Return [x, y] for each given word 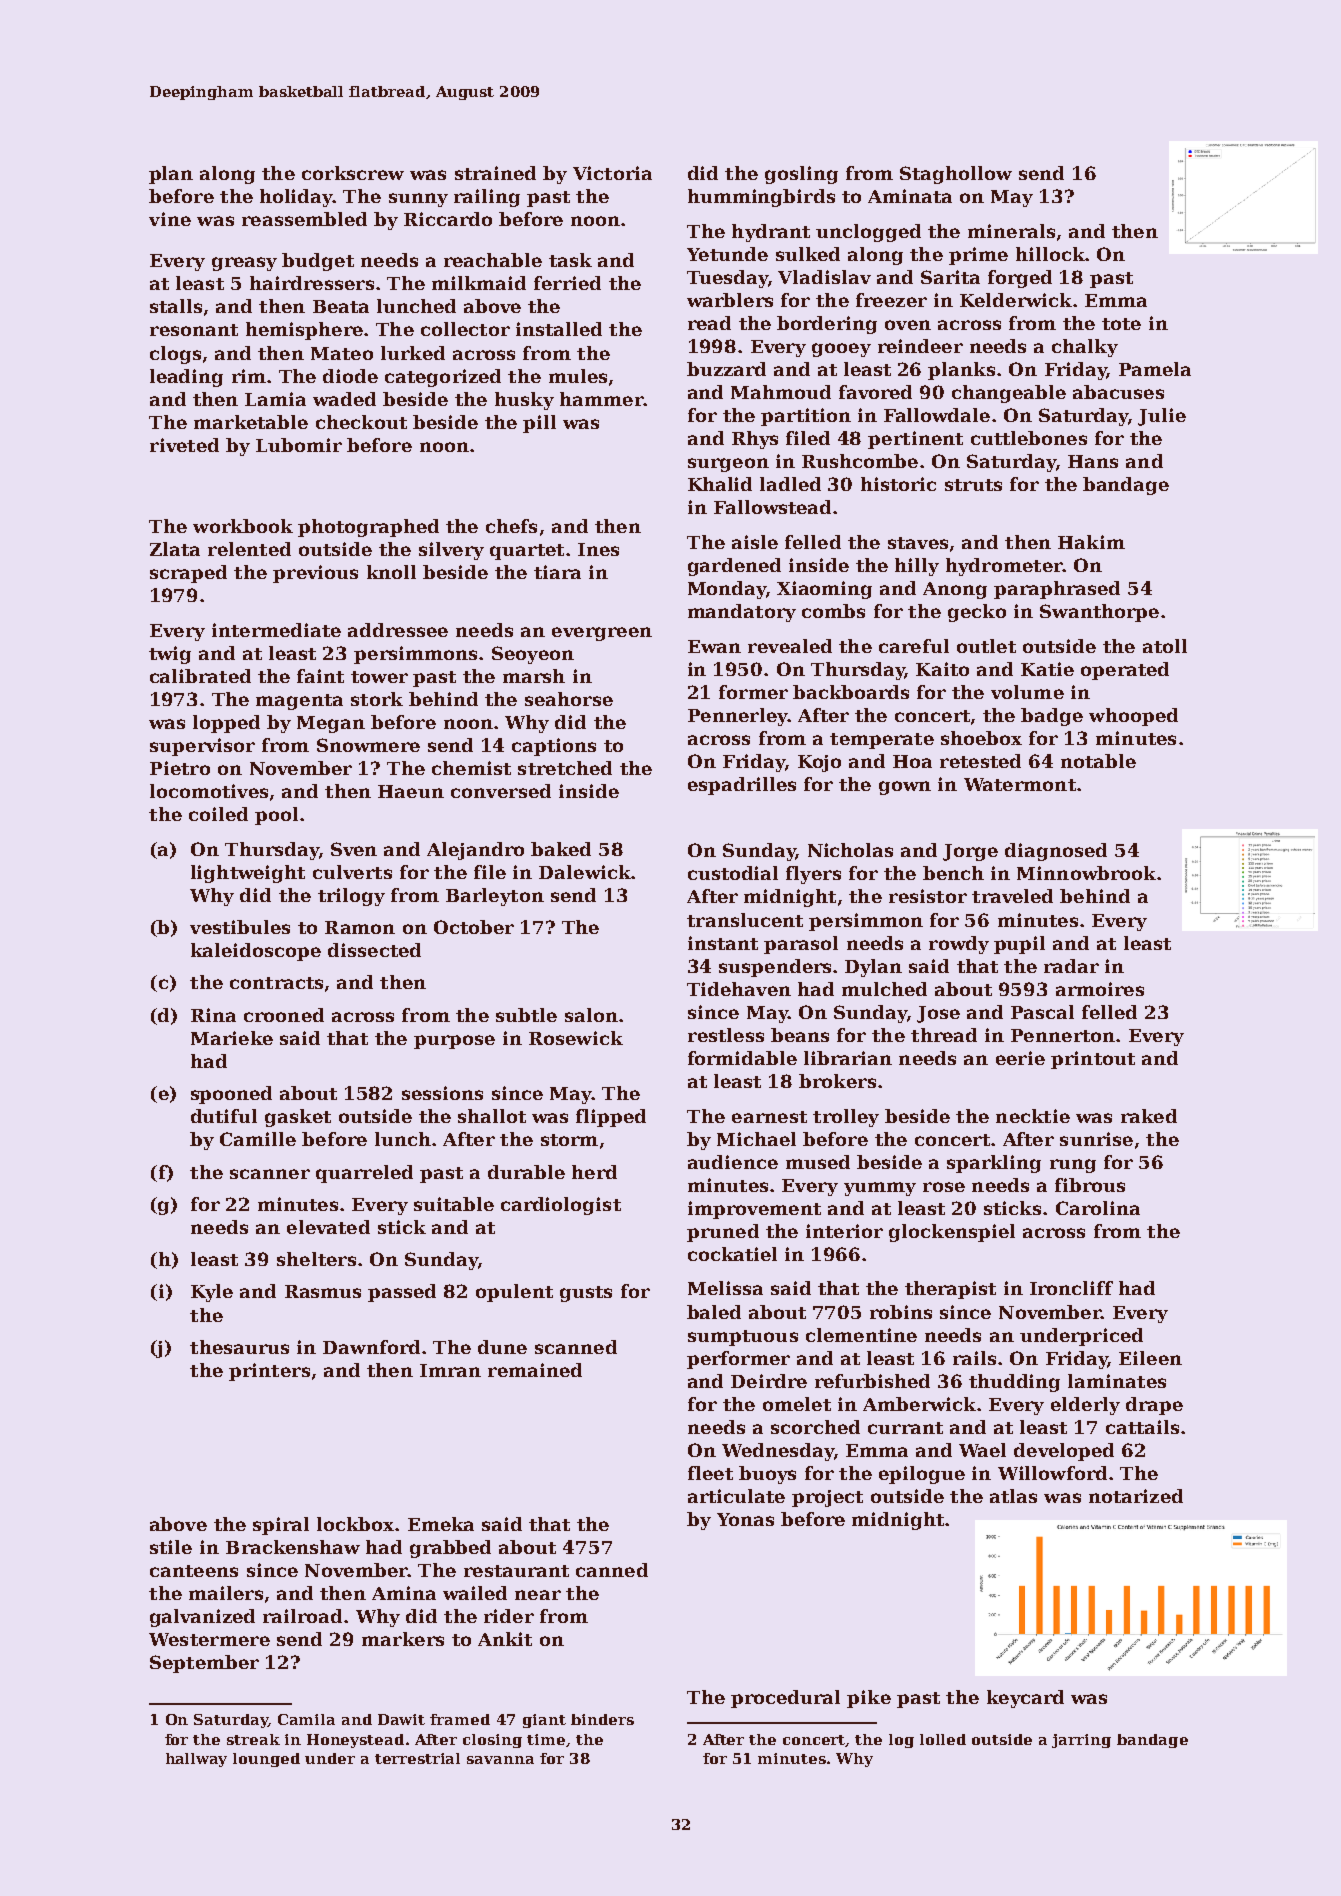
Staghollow [956, 175]
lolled [943, 1739]
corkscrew [353, 173]
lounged [266, 1760]
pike [869, 1699]
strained [495, 173]
